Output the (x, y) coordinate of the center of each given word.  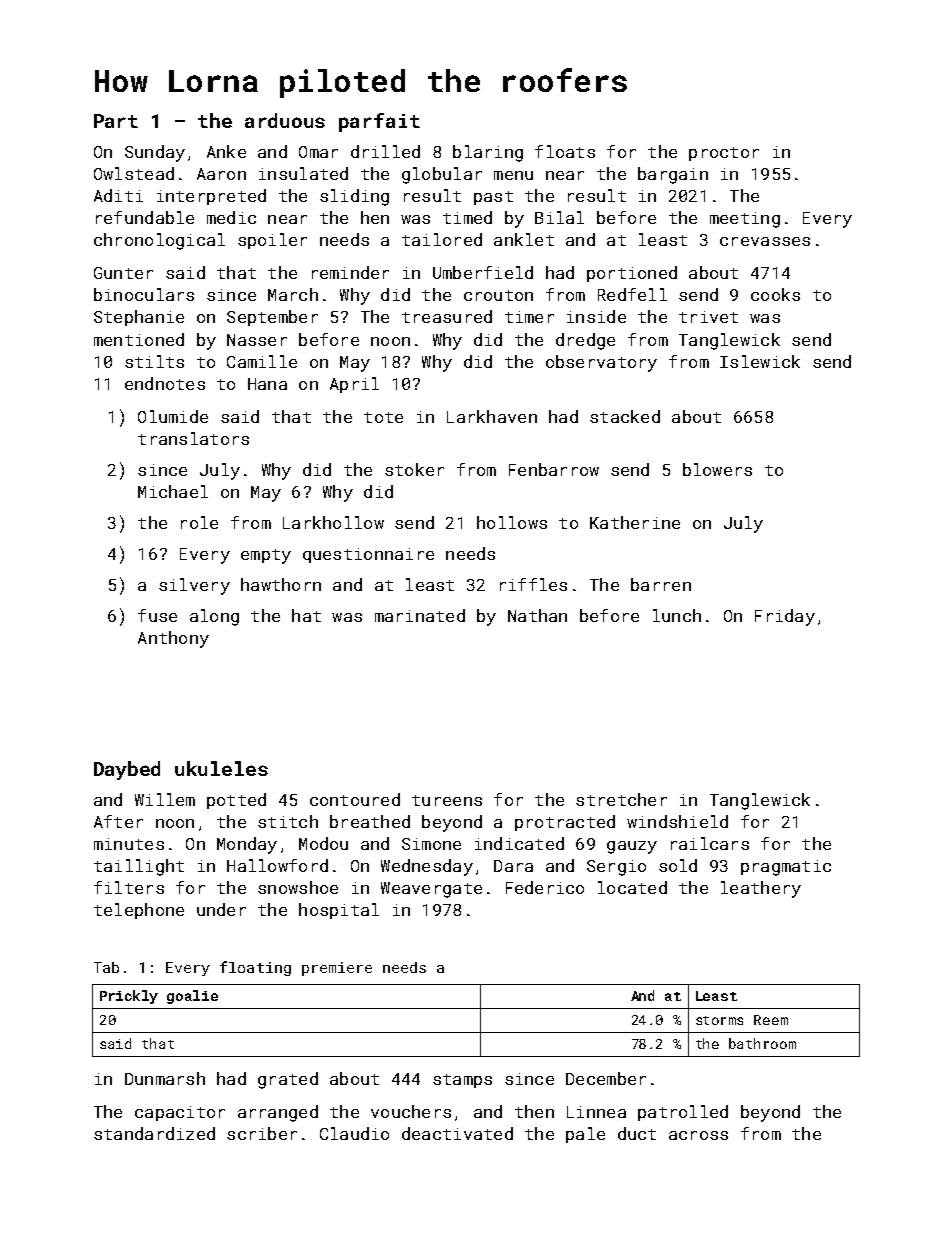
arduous (285, 120)
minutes (129, 844)
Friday (785, 617)
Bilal (559, 217)
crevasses (765, 241)
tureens (447, 800)
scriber (262, 1133)
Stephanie (139, 318)
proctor (724, 154)
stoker (414, 469)
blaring (488, 153)
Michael (173, 491)
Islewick (760, 361)
